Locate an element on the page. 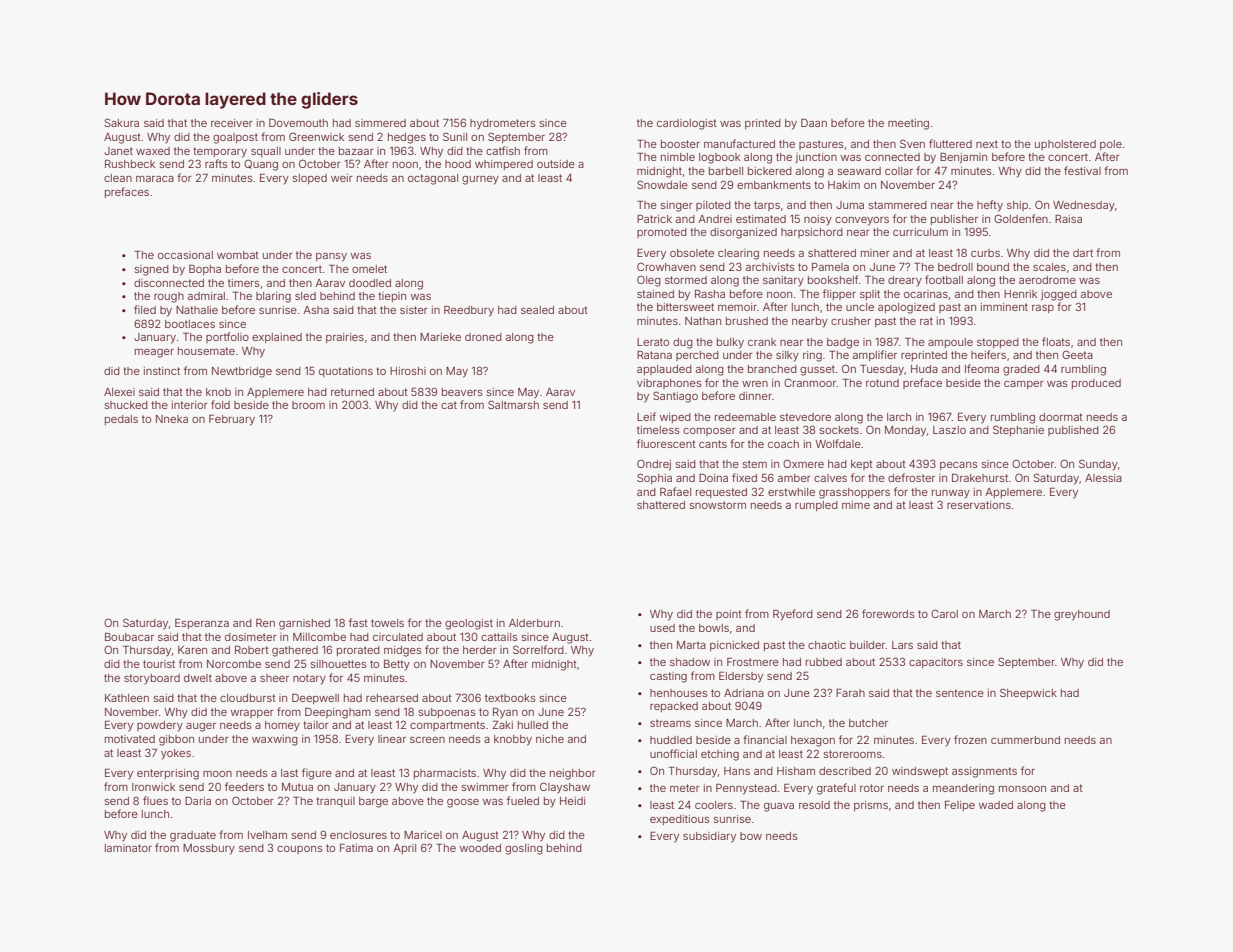 The height and width of the document is (952, 1233). Clayshaw is located at coordinates (565, 788).
